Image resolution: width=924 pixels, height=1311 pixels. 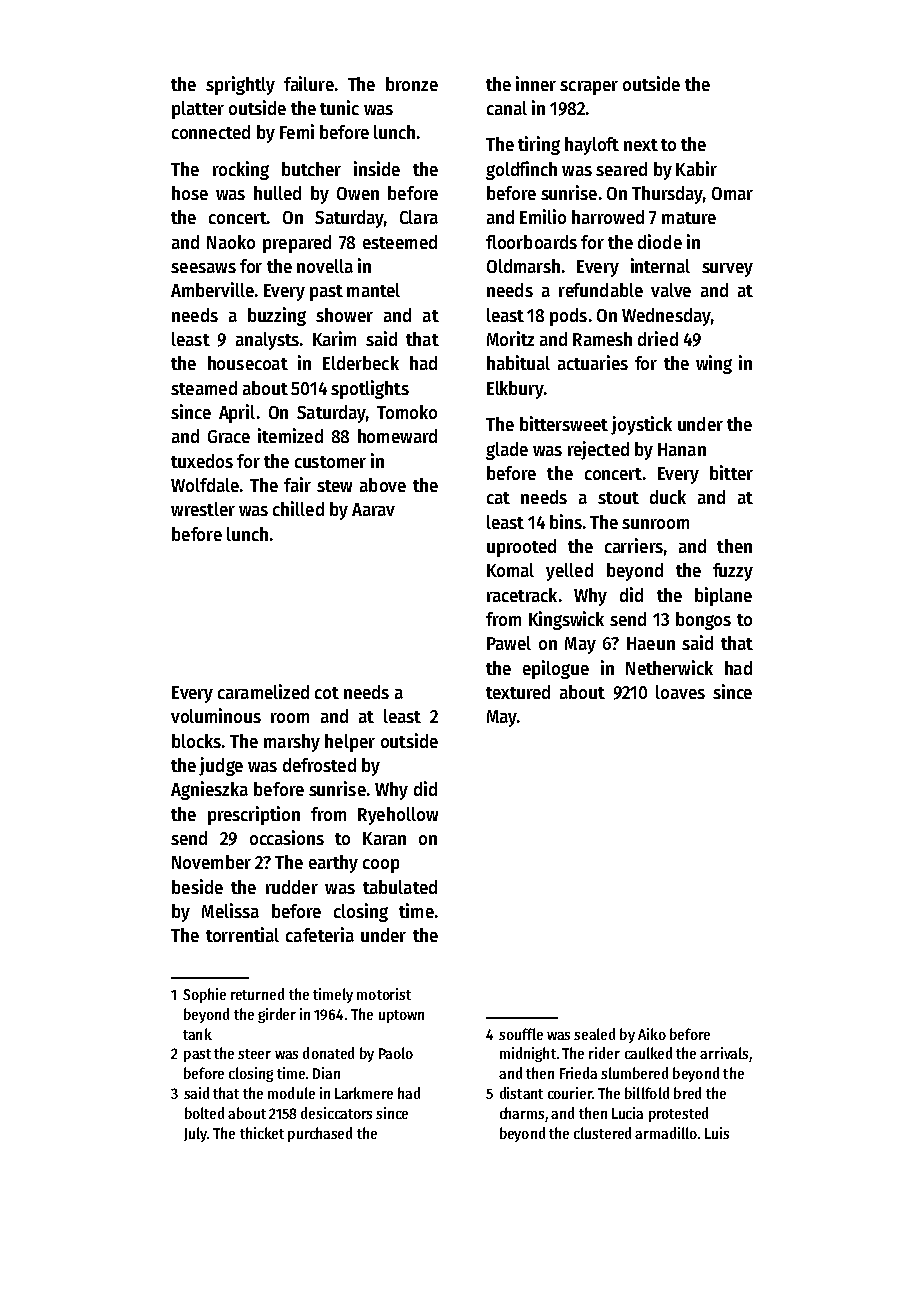 What do you see at coordinates (522, 1113) in the page?
I see `charms` at bounding box center [522, 1113].
